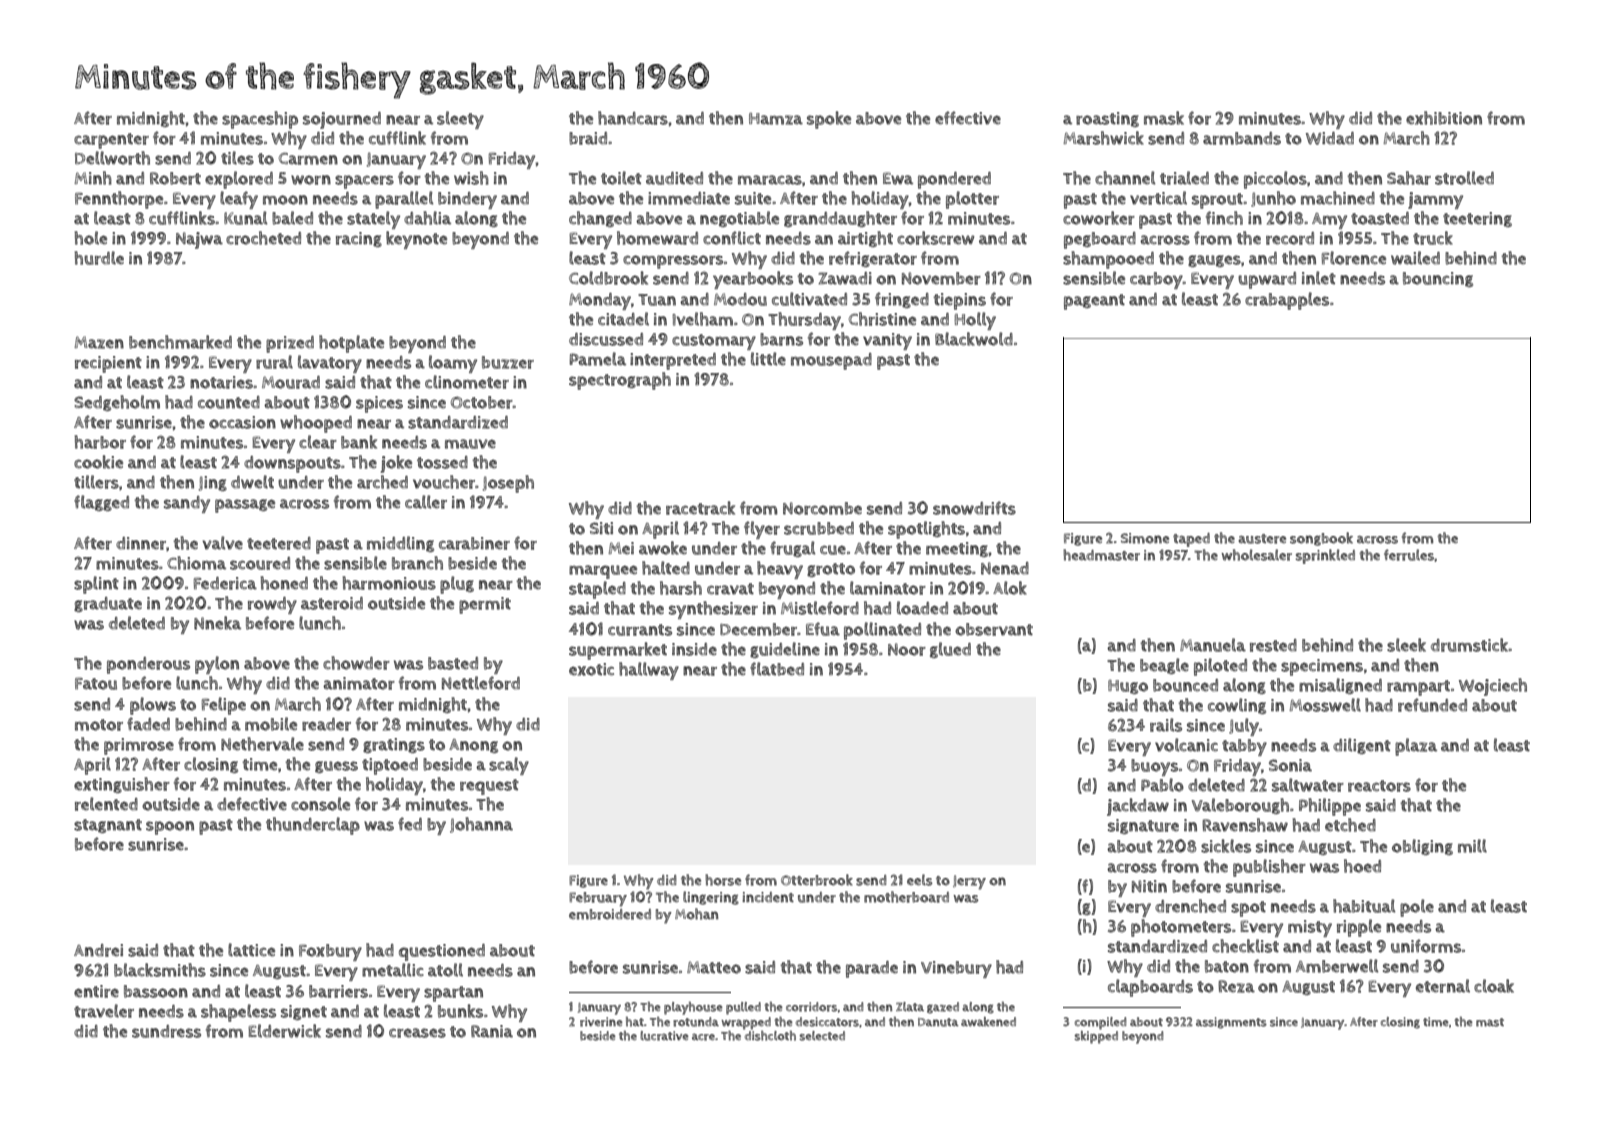 This image has height=1135, width=1605. I want to click on exhibition, so click(1444, 118).
